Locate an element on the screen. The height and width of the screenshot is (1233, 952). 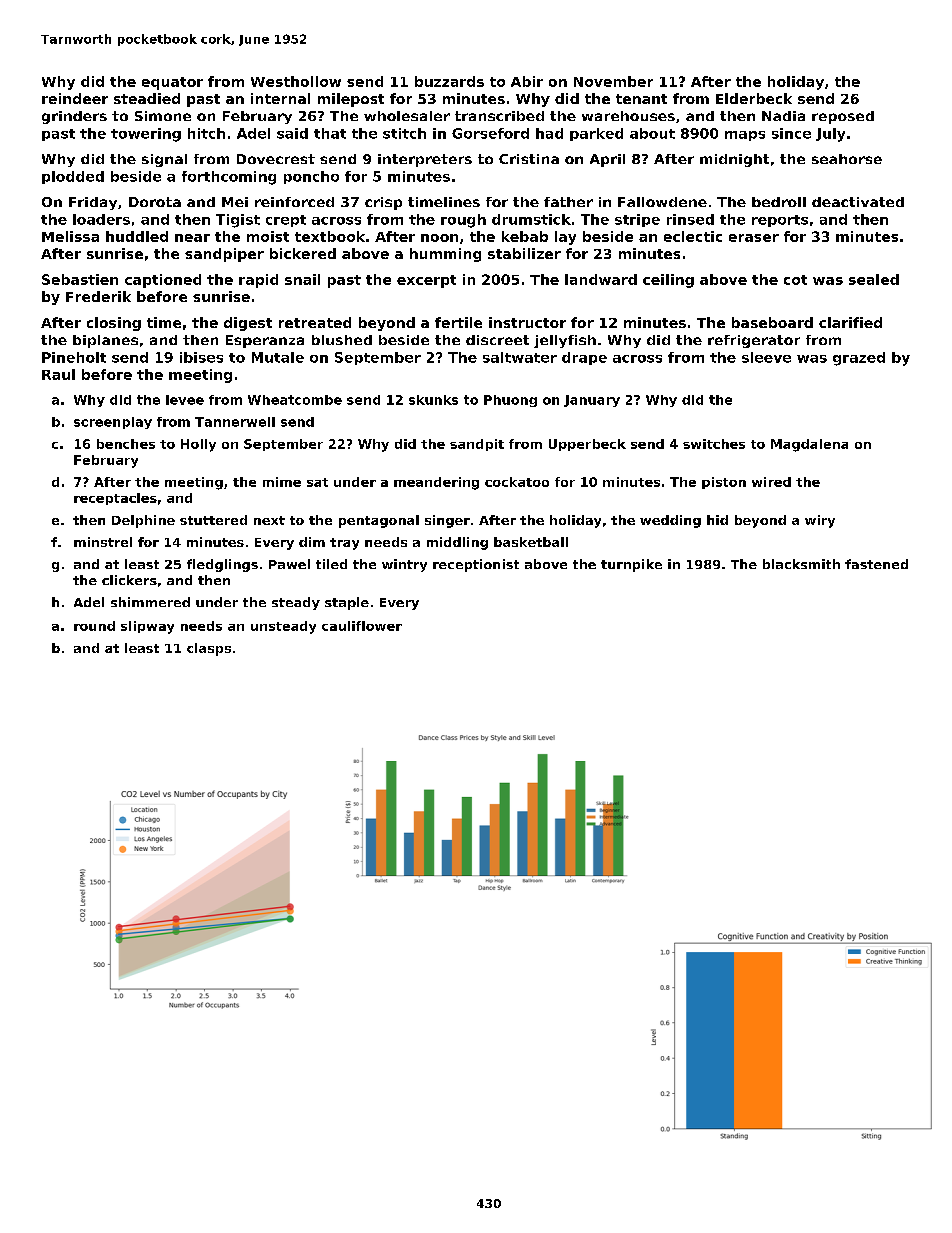
clasps is located at coordinates (209, 649).
